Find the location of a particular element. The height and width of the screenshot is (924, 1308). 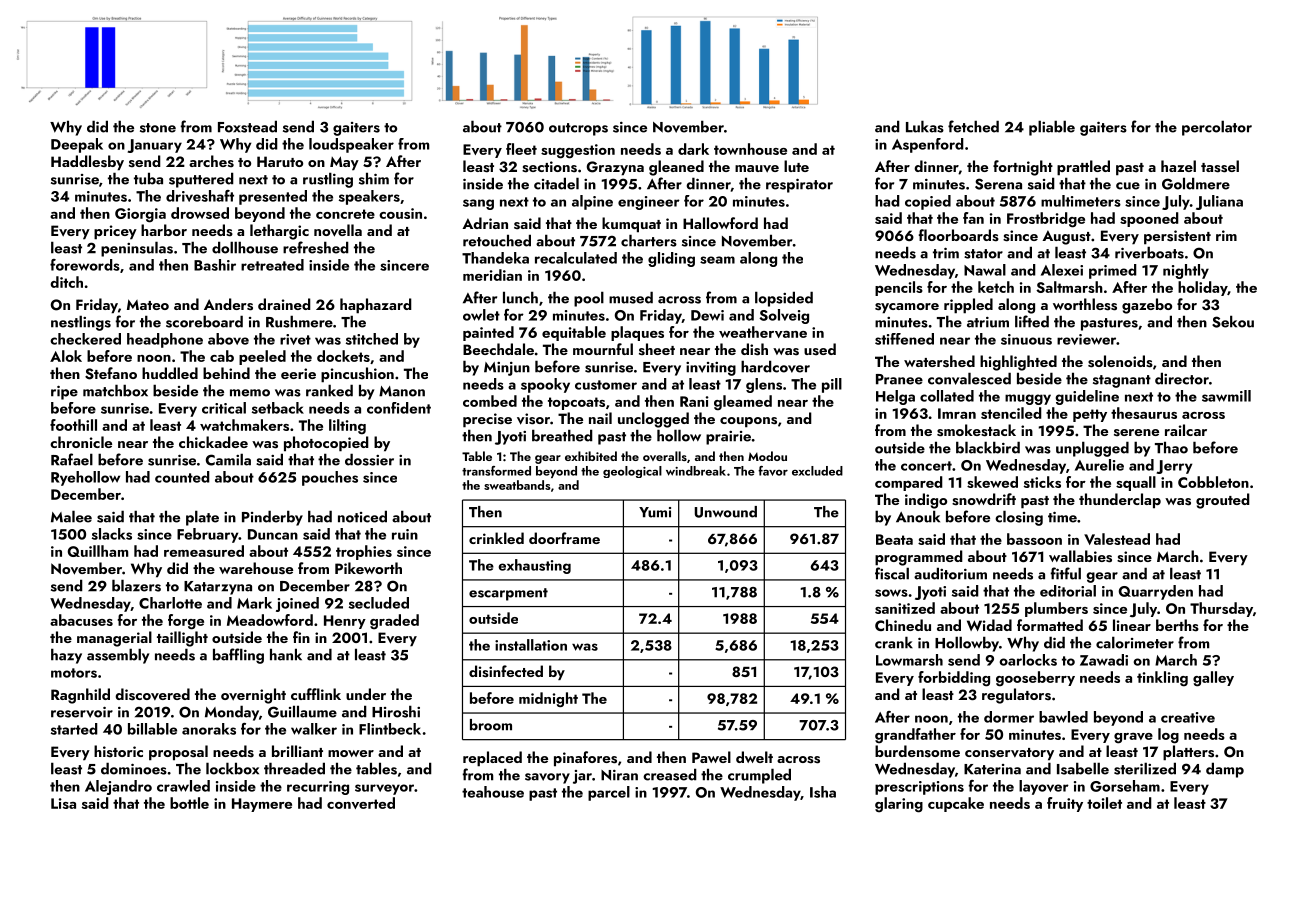

ranked is located at coordinates (329, 390).
